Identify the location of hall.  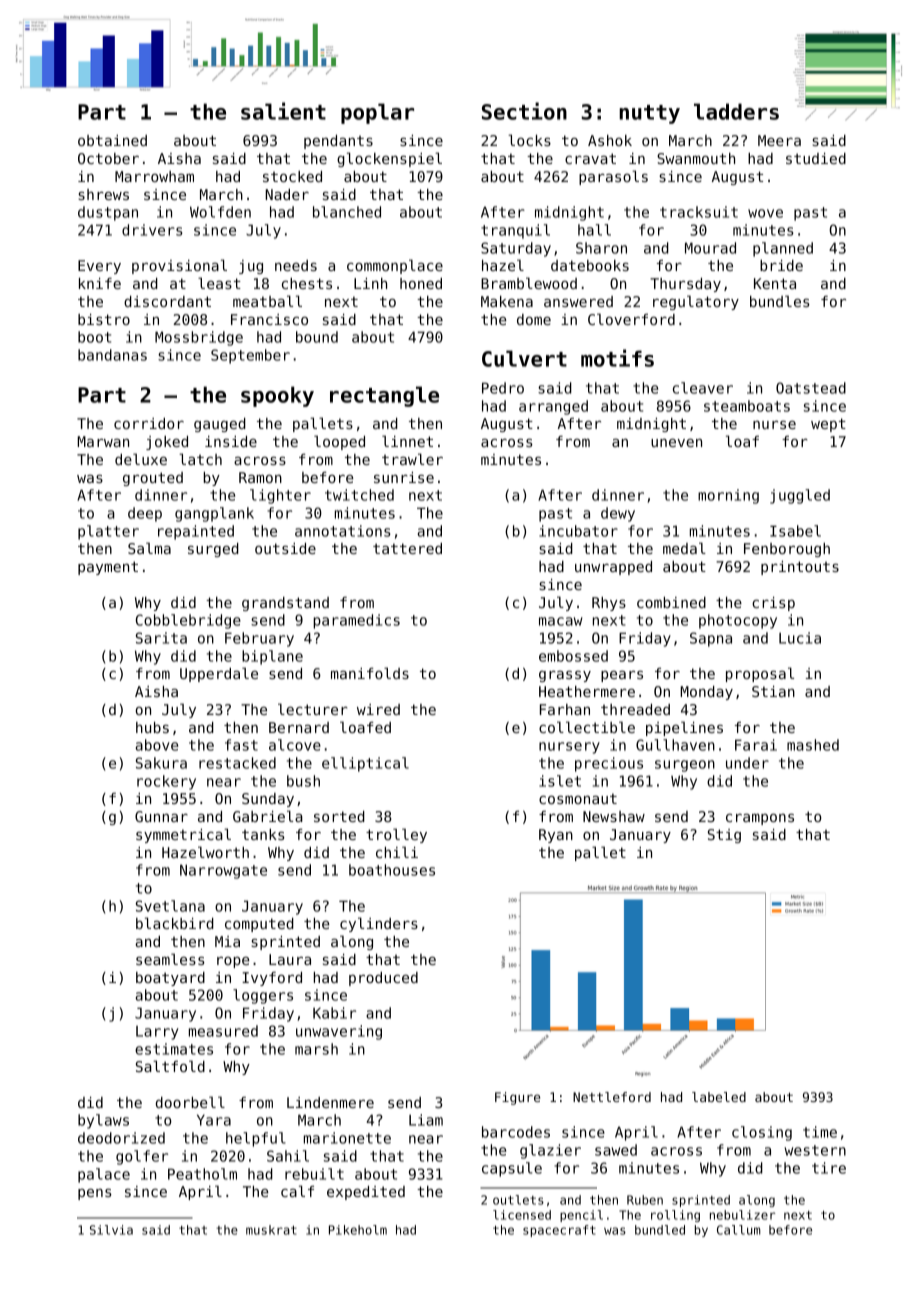
(594, 230).
